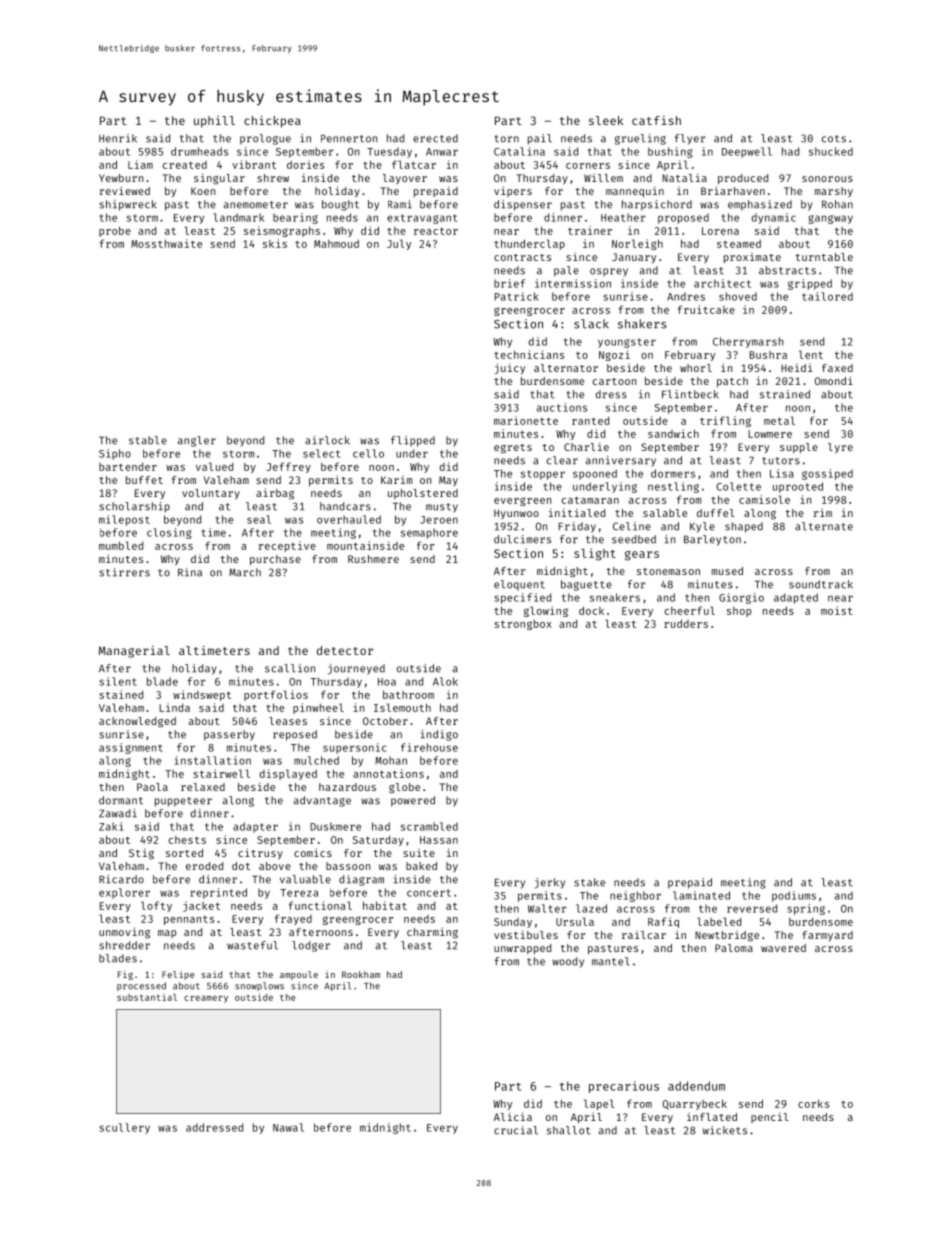 The height and width of the document is (1233, 952). Describe the element at coordinates (821, 584) in the document. I see `soundtrack` at that location.
